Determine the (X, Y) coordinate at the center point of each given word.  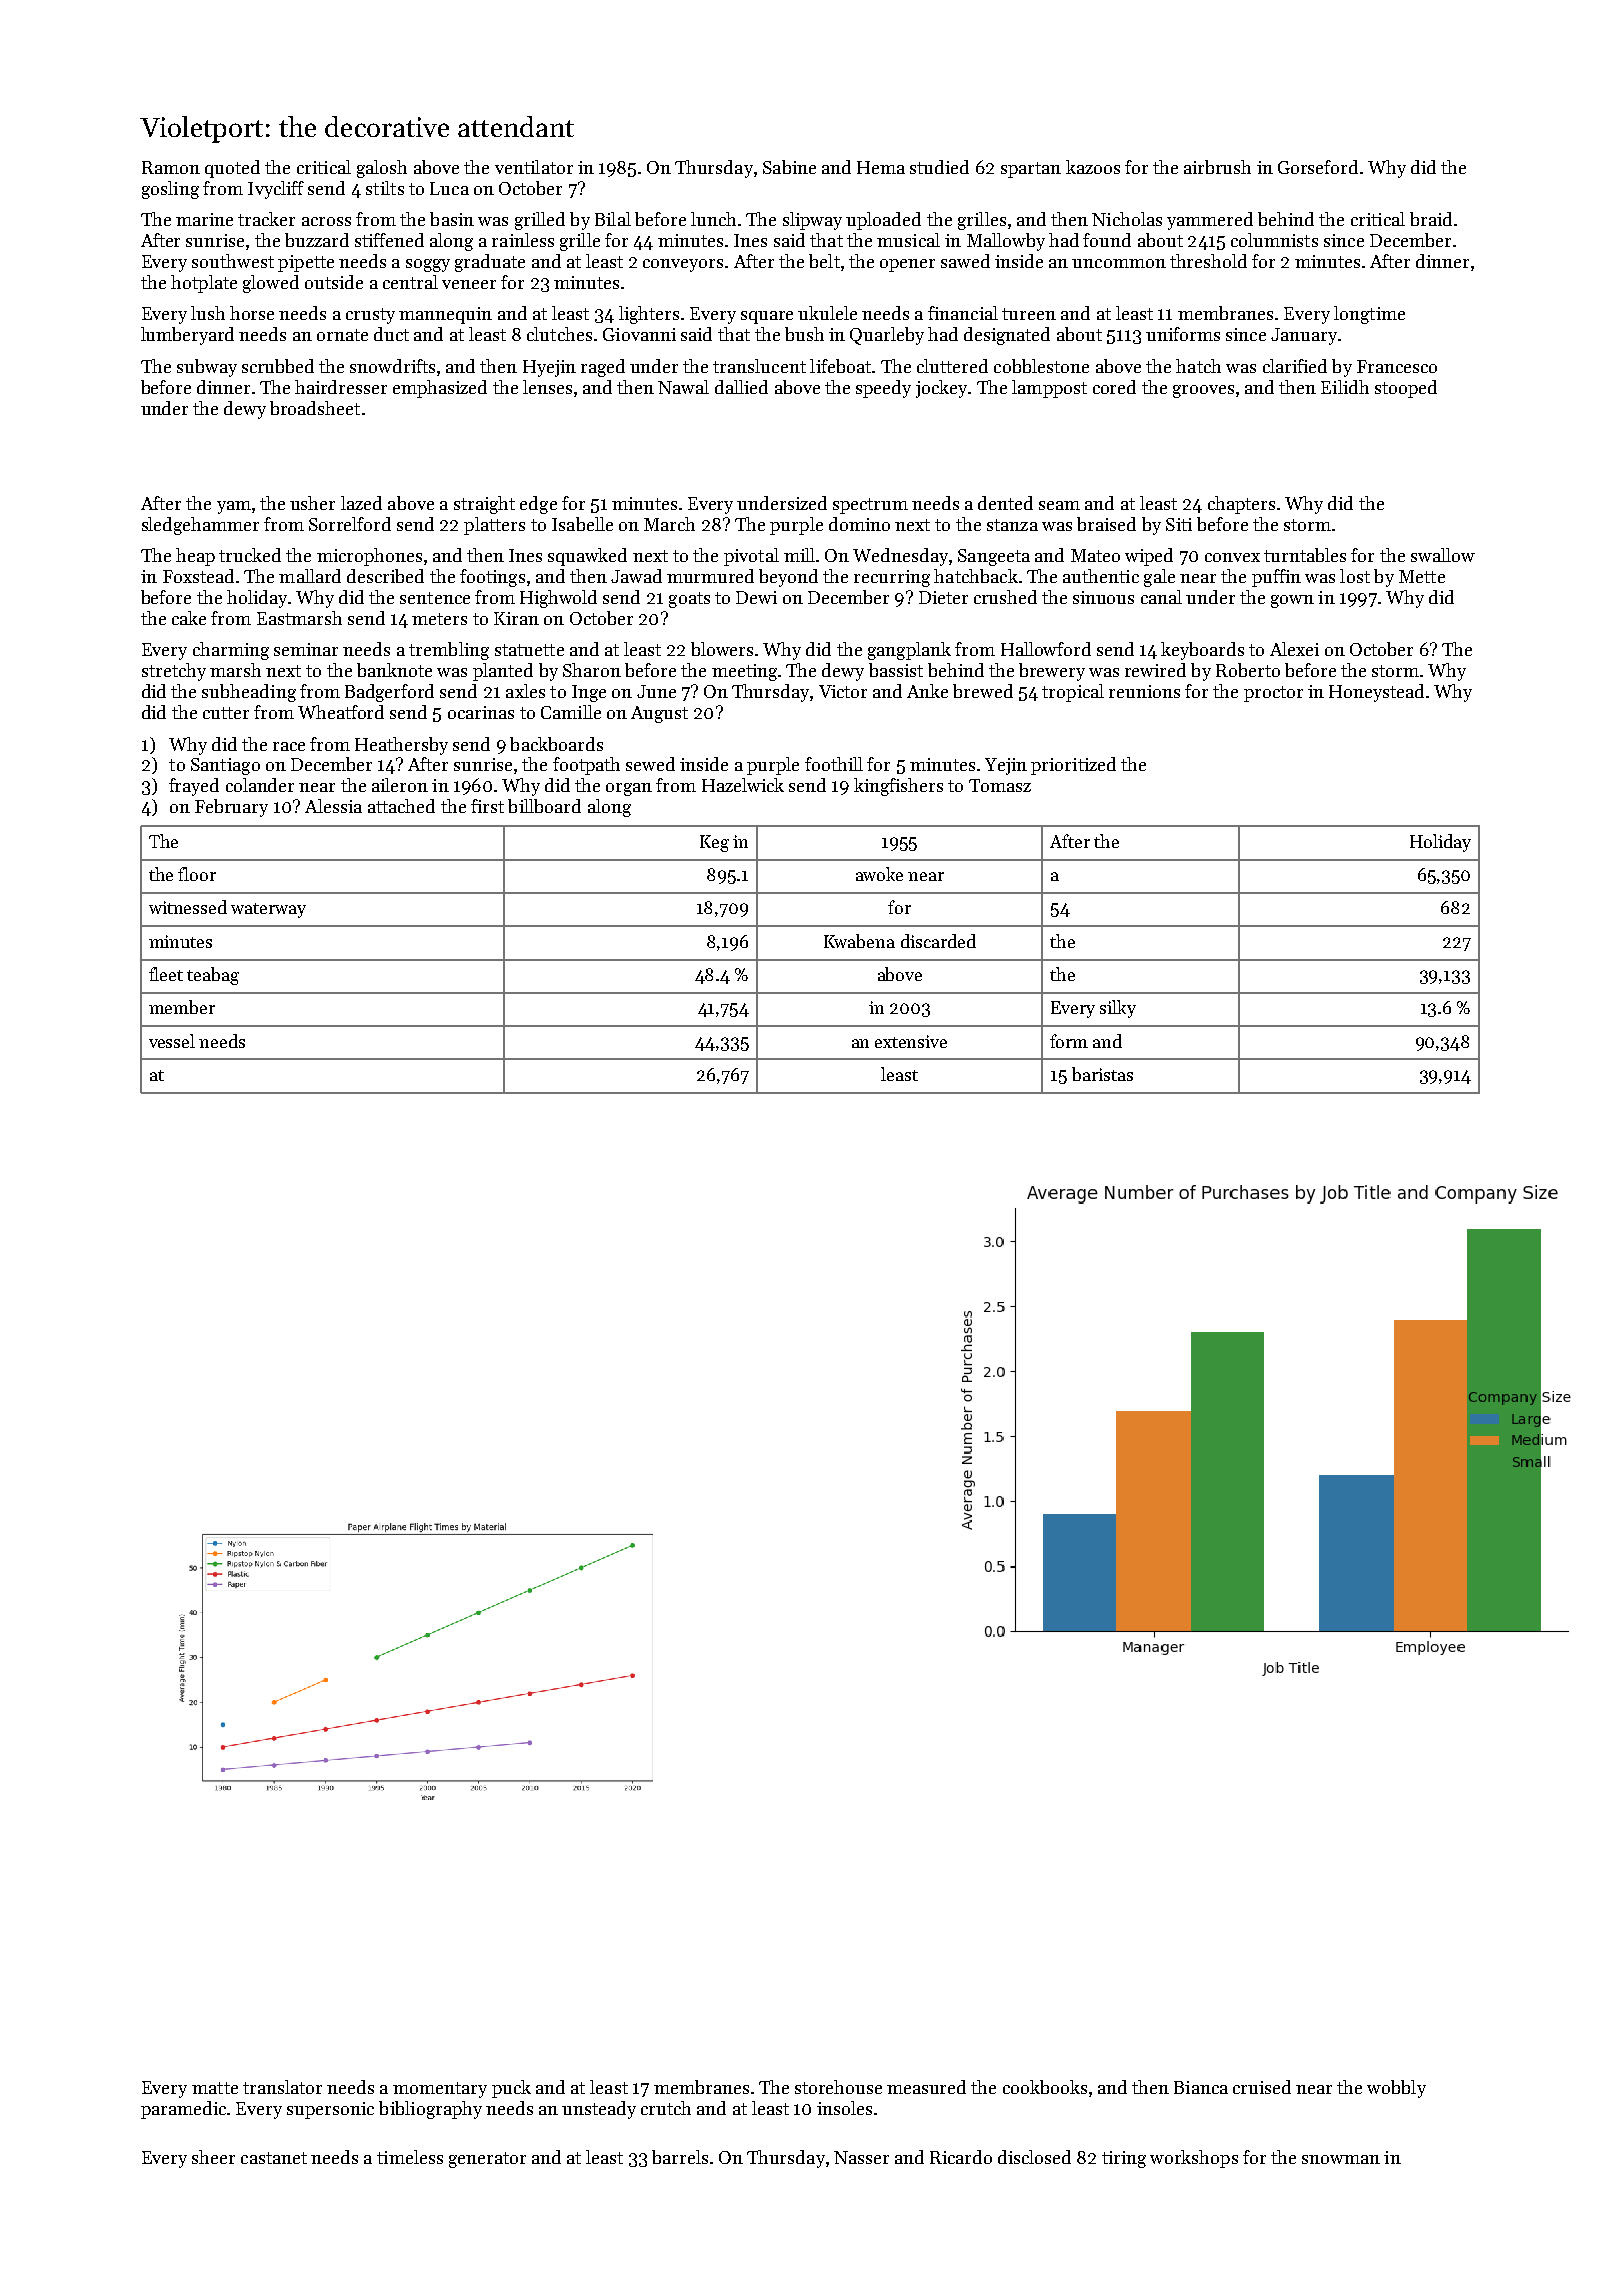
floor (197, 874)
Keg (714, 843)
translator (282, 2087)
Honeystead (1376, 693)
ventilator (534, 167)
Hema (881, 167)
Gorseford (1318, 167)
